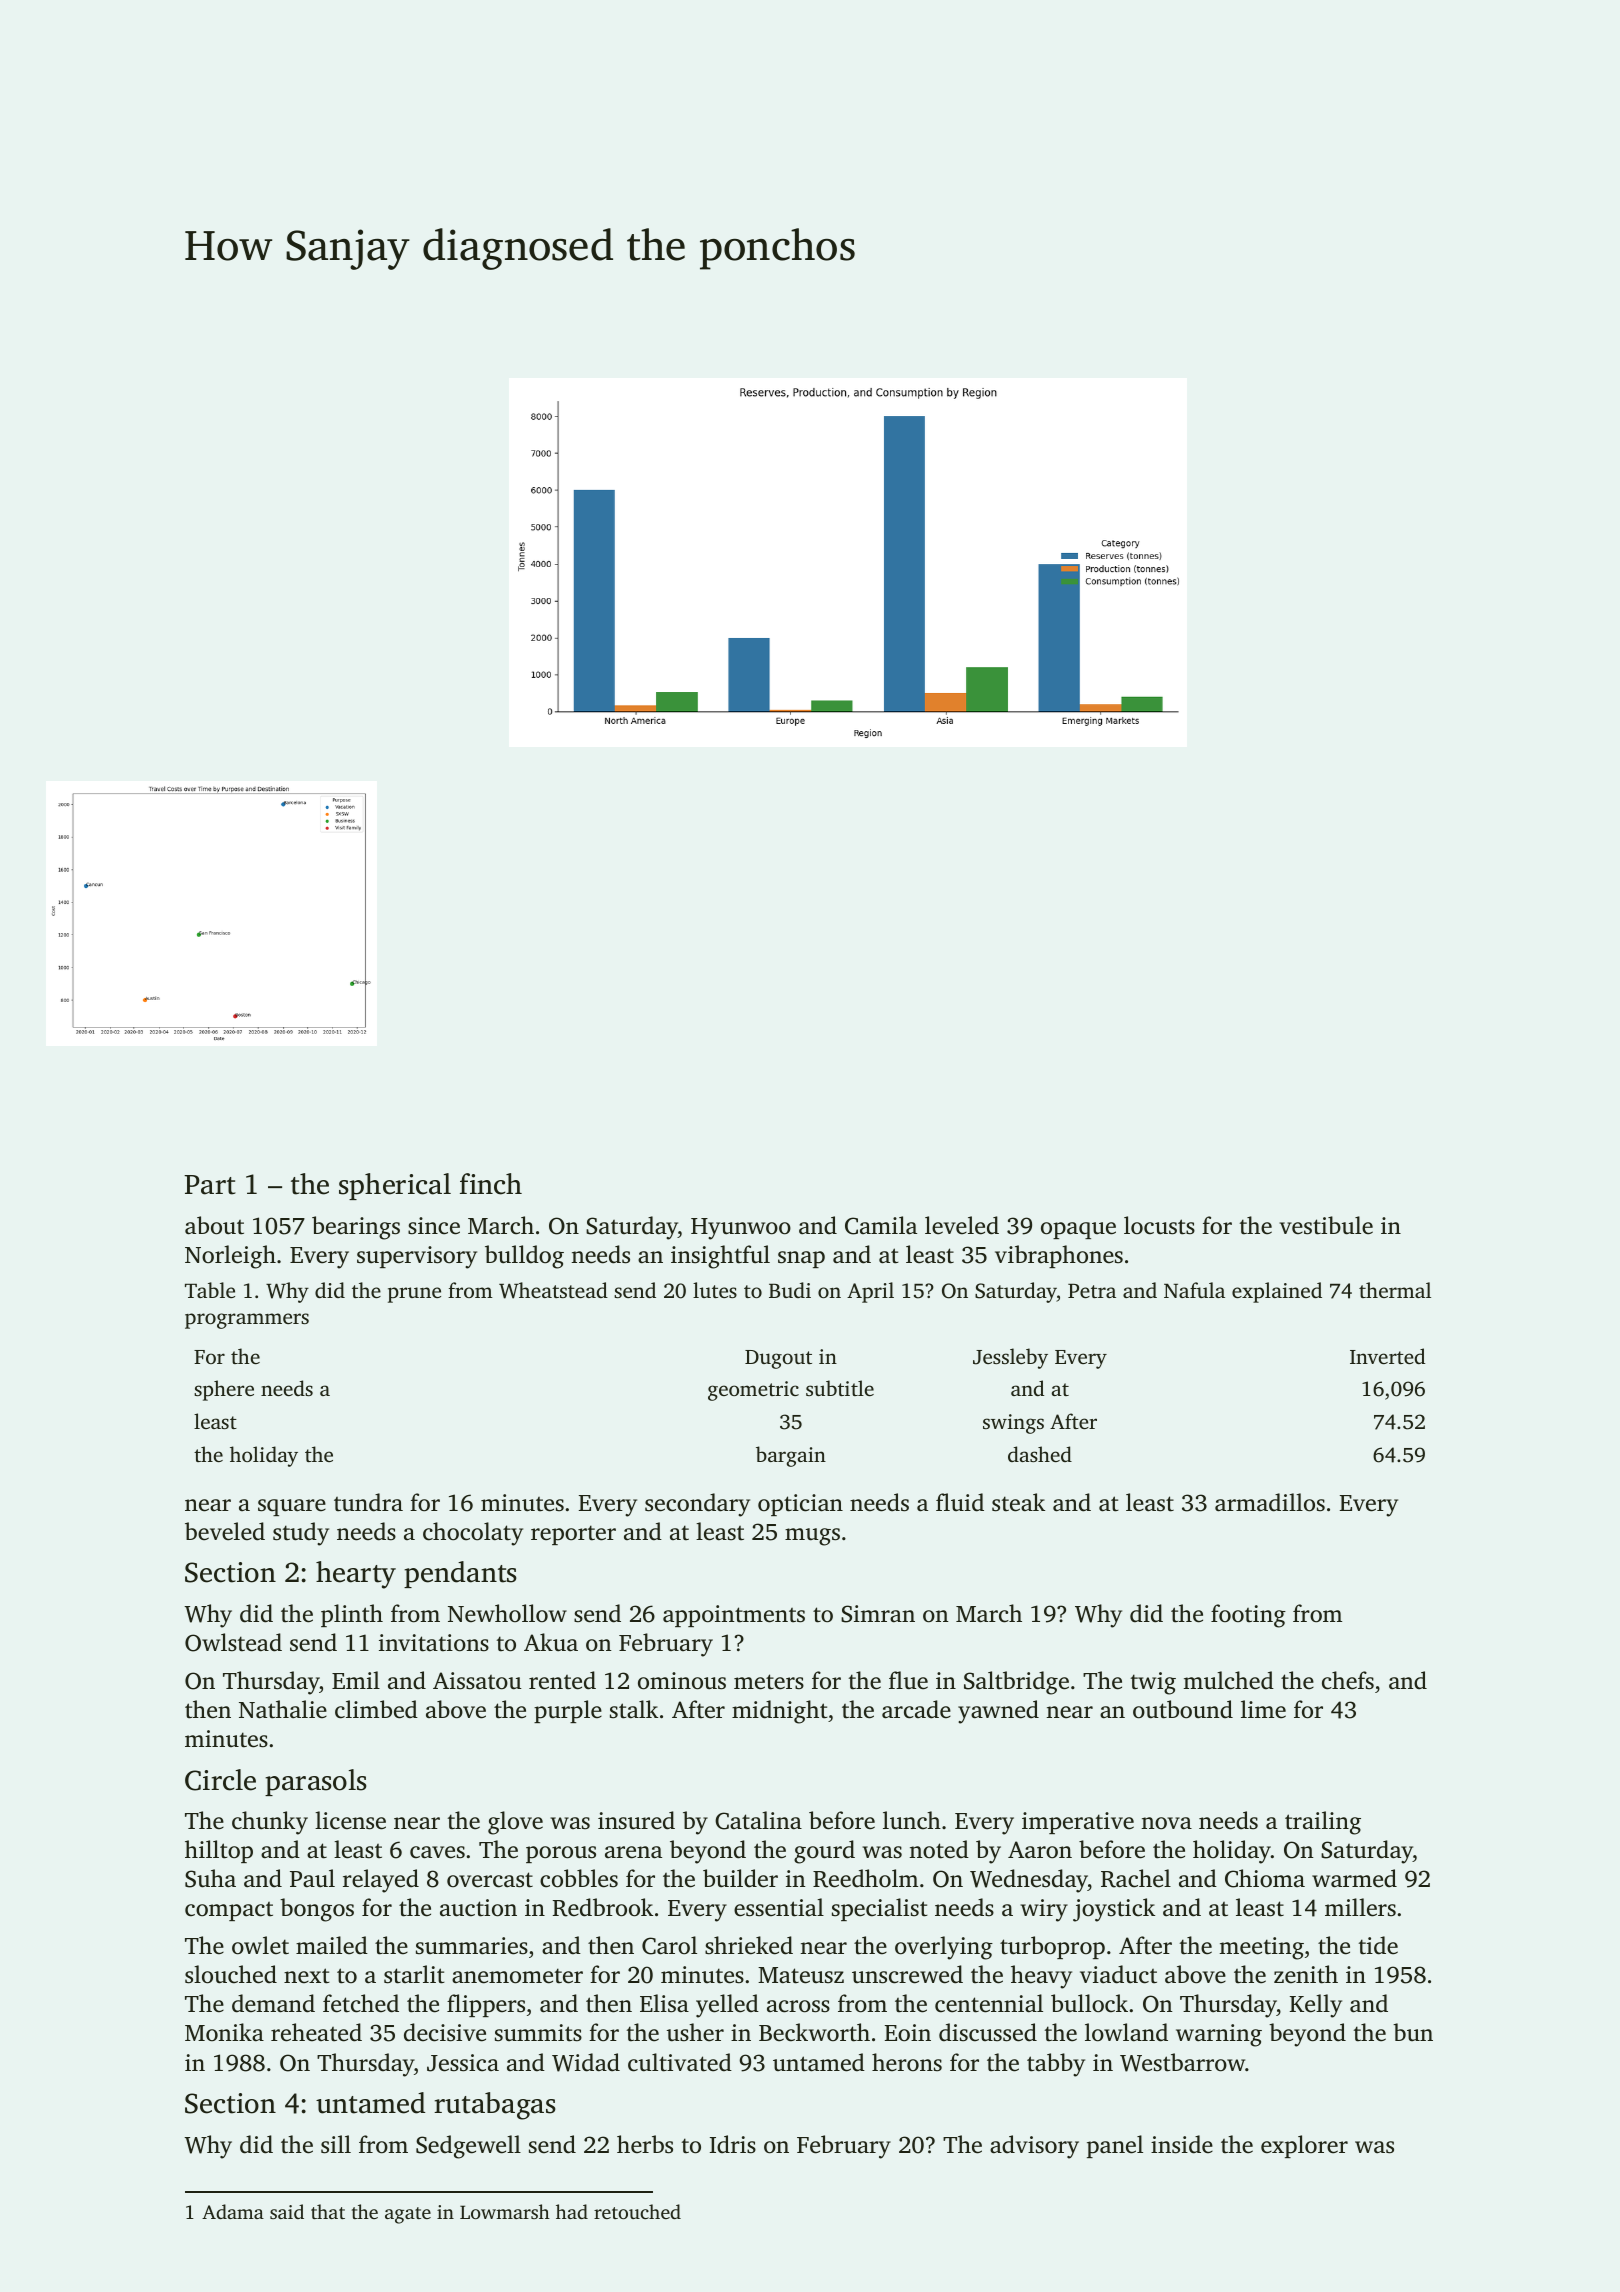 This screenshot has height=2292, width=1620. Describe the element at coordinates (515, 1823) in the screenshot. I see `glove` at that location.
